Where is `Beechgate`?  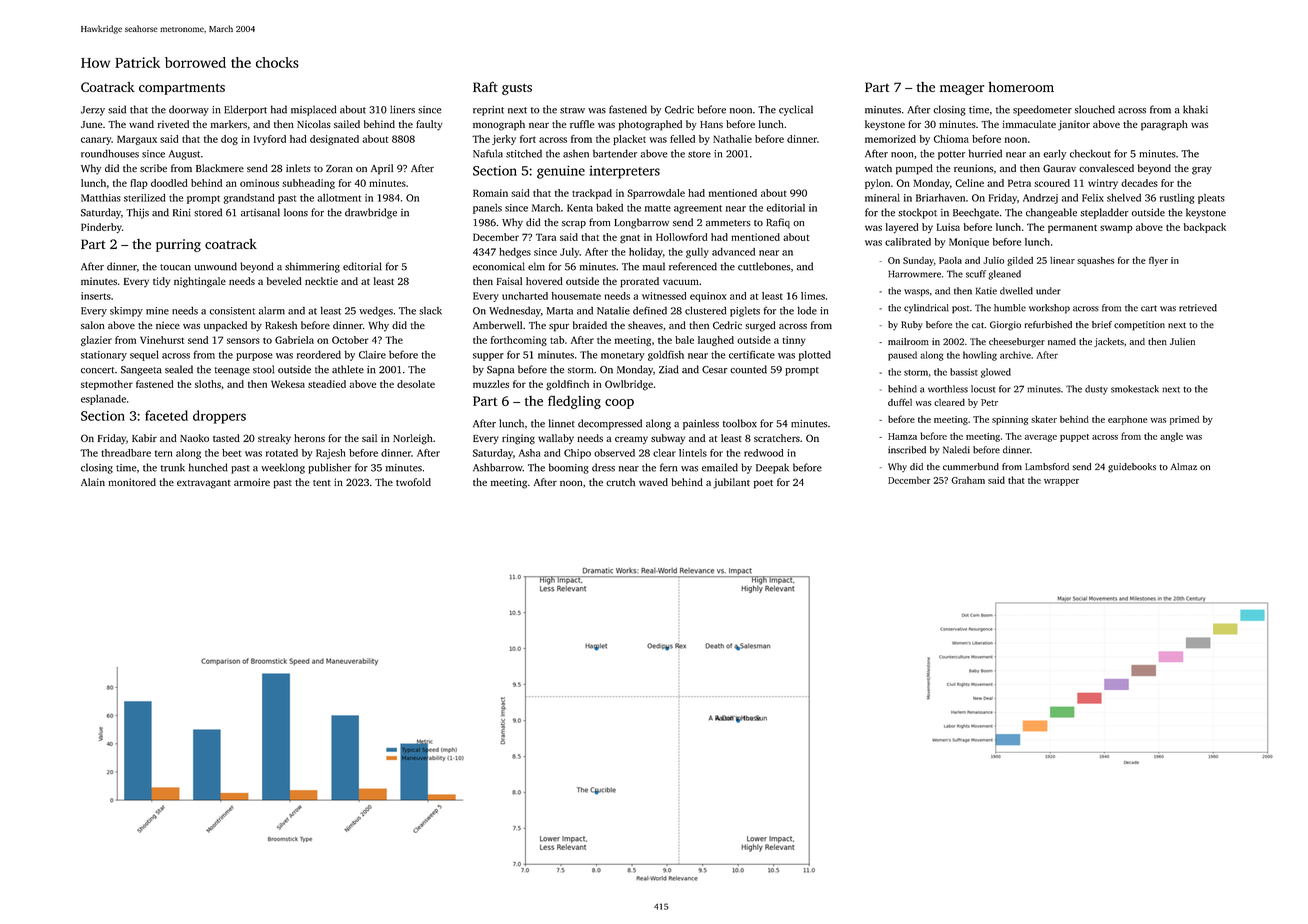
Beechgate is located at coordinates (976, 213).
